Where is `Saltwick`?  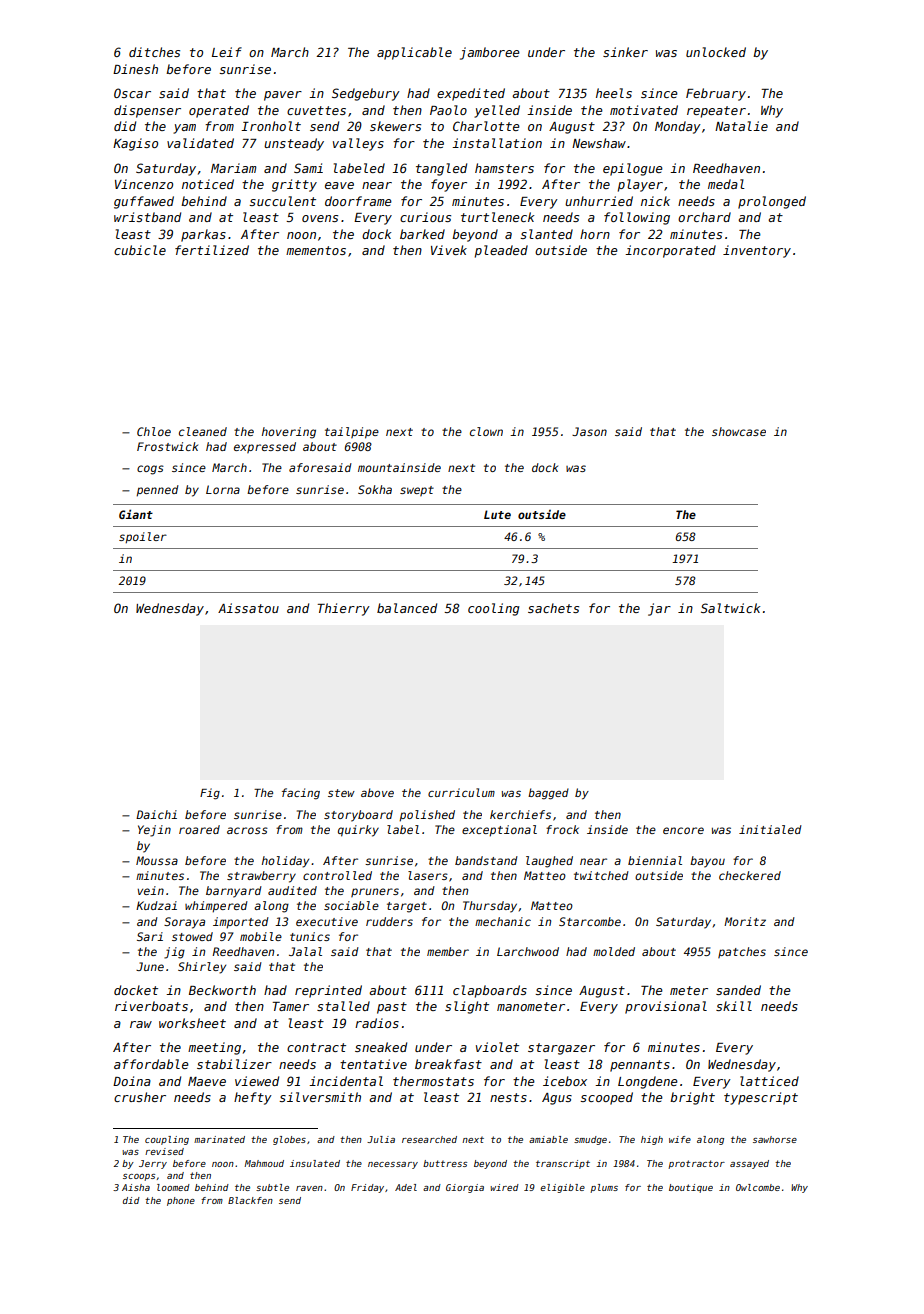
Saltwick is located at coordinates (730, 608).
